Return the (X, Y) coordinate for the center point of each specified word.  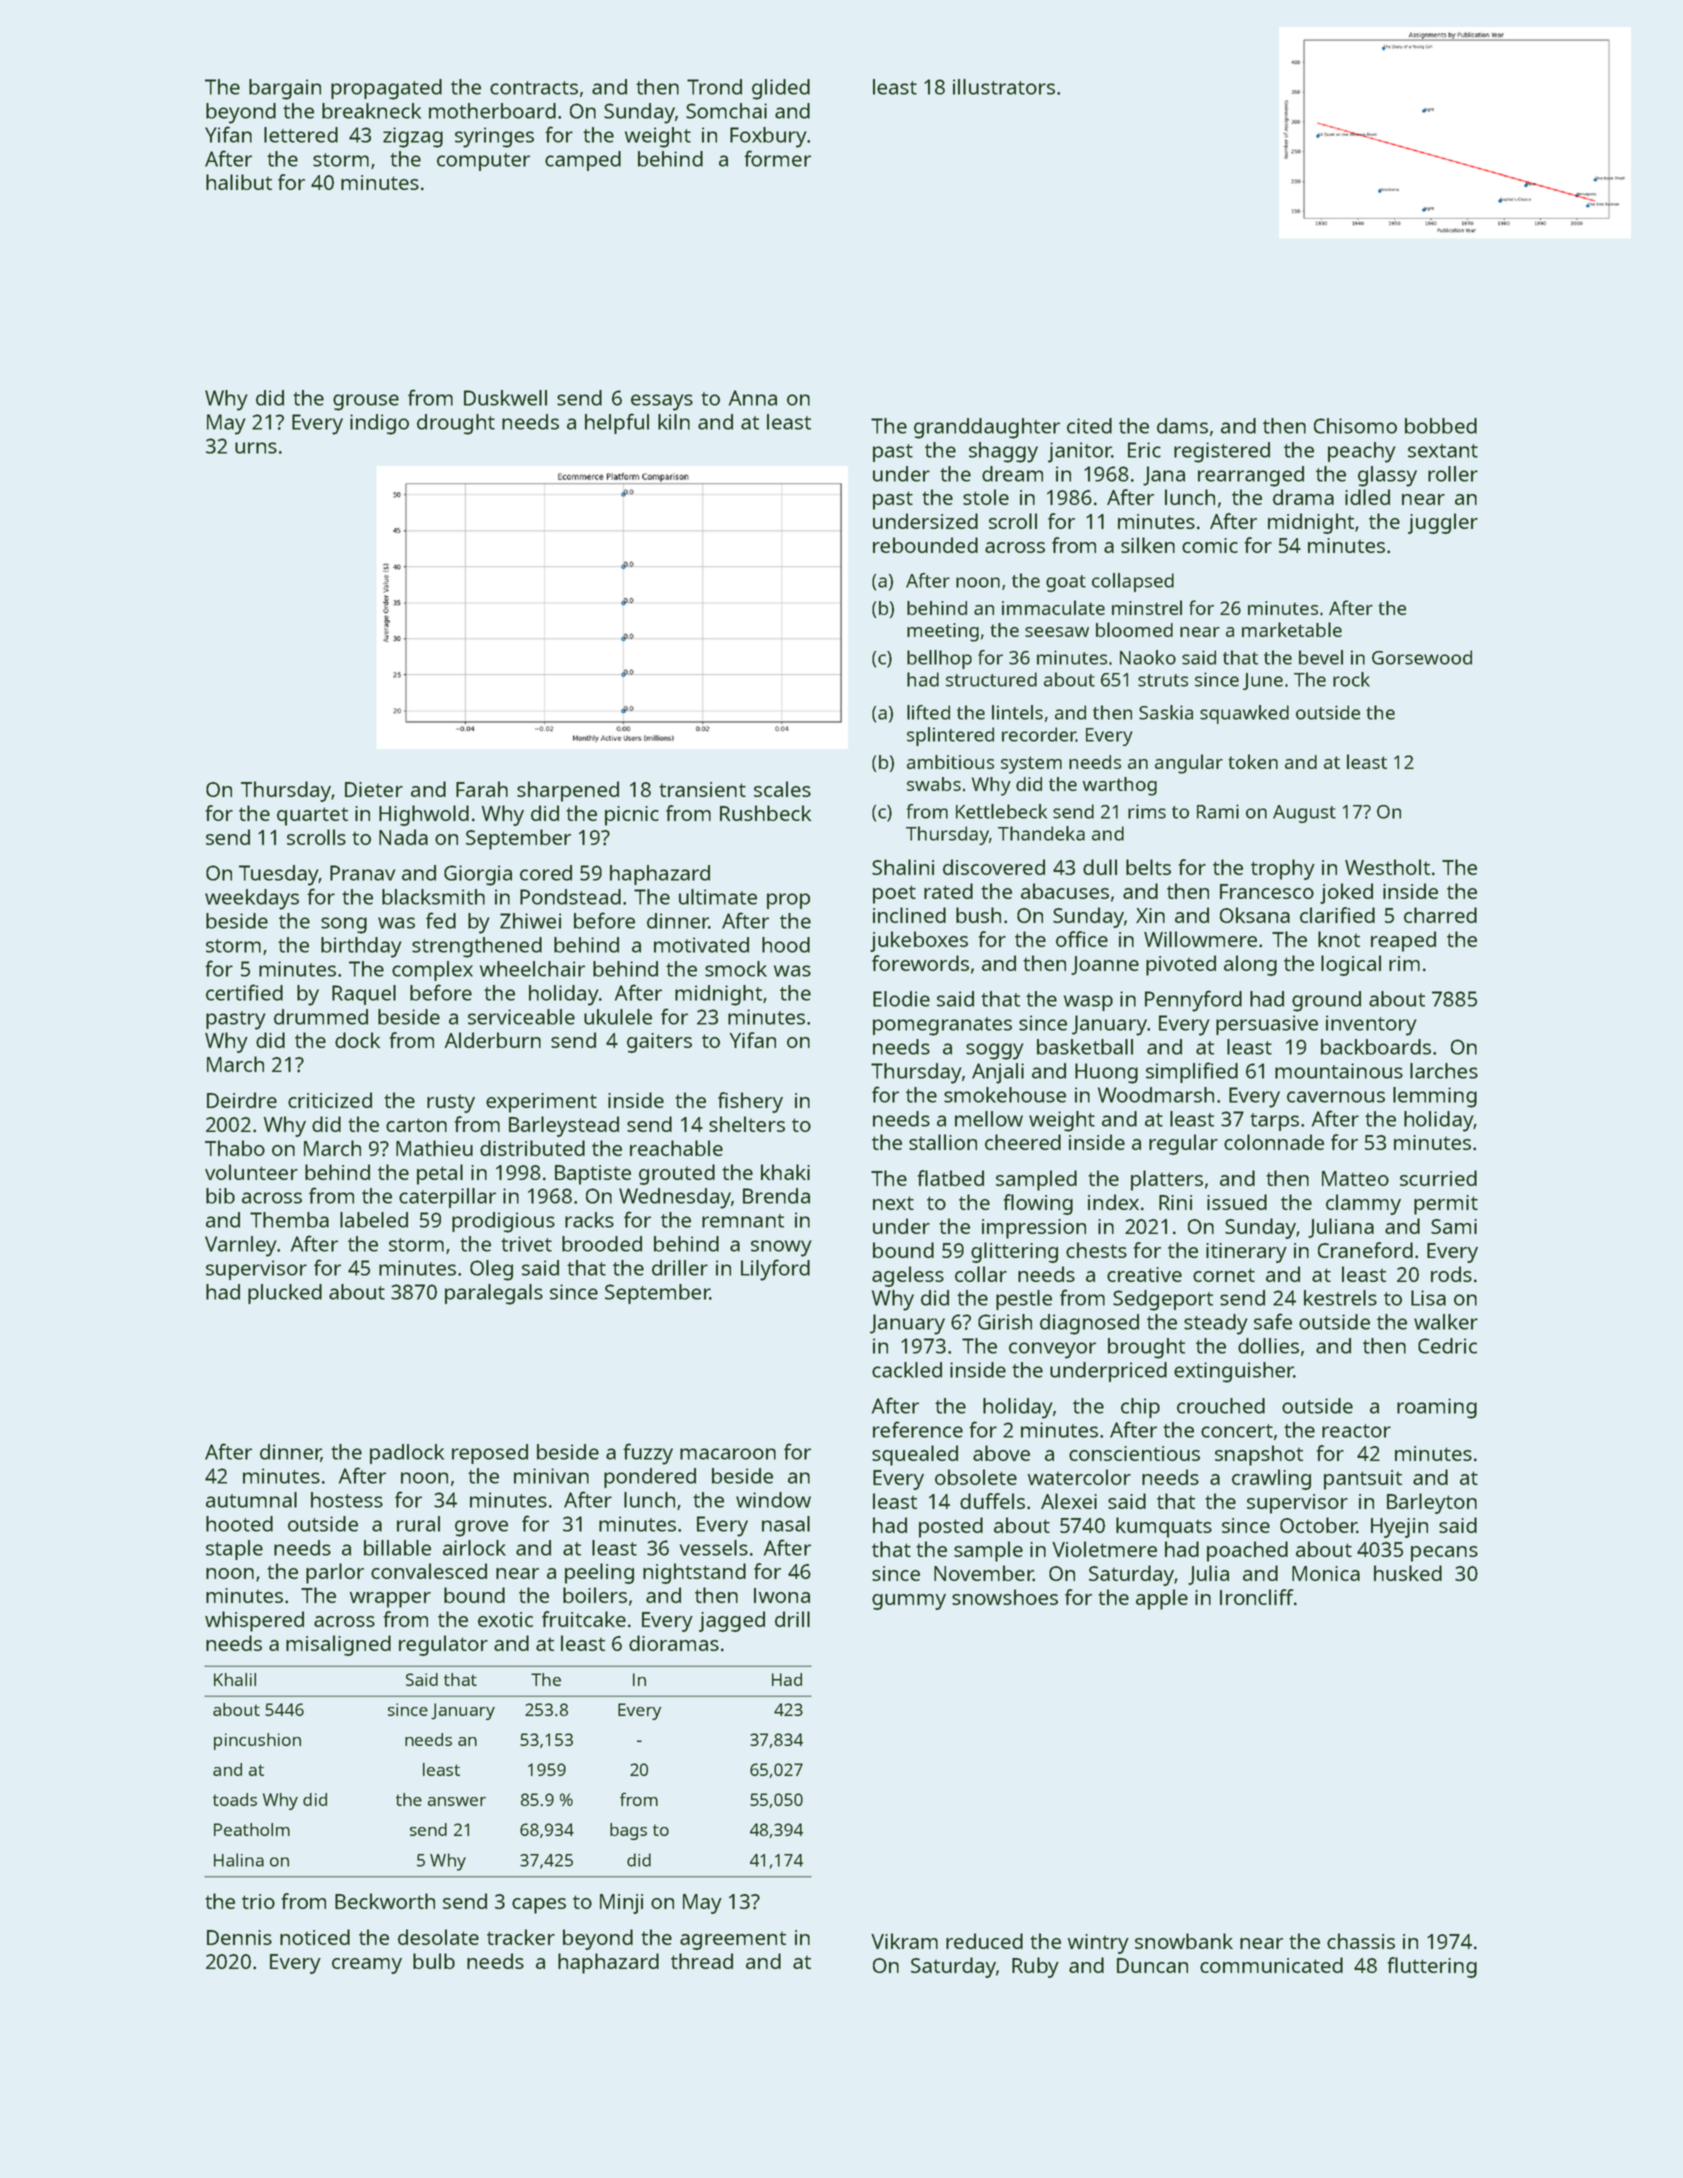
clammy (1363, 1204)
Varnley (241, 1246)
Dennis (239, 1937)
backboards (1376, 1047)
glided (781, 89)
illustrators (1004, 87)
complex (432, 971)
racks (589, 1220)
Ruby (1035, 1967)
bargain (285, 89)
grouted (677, 1174)
